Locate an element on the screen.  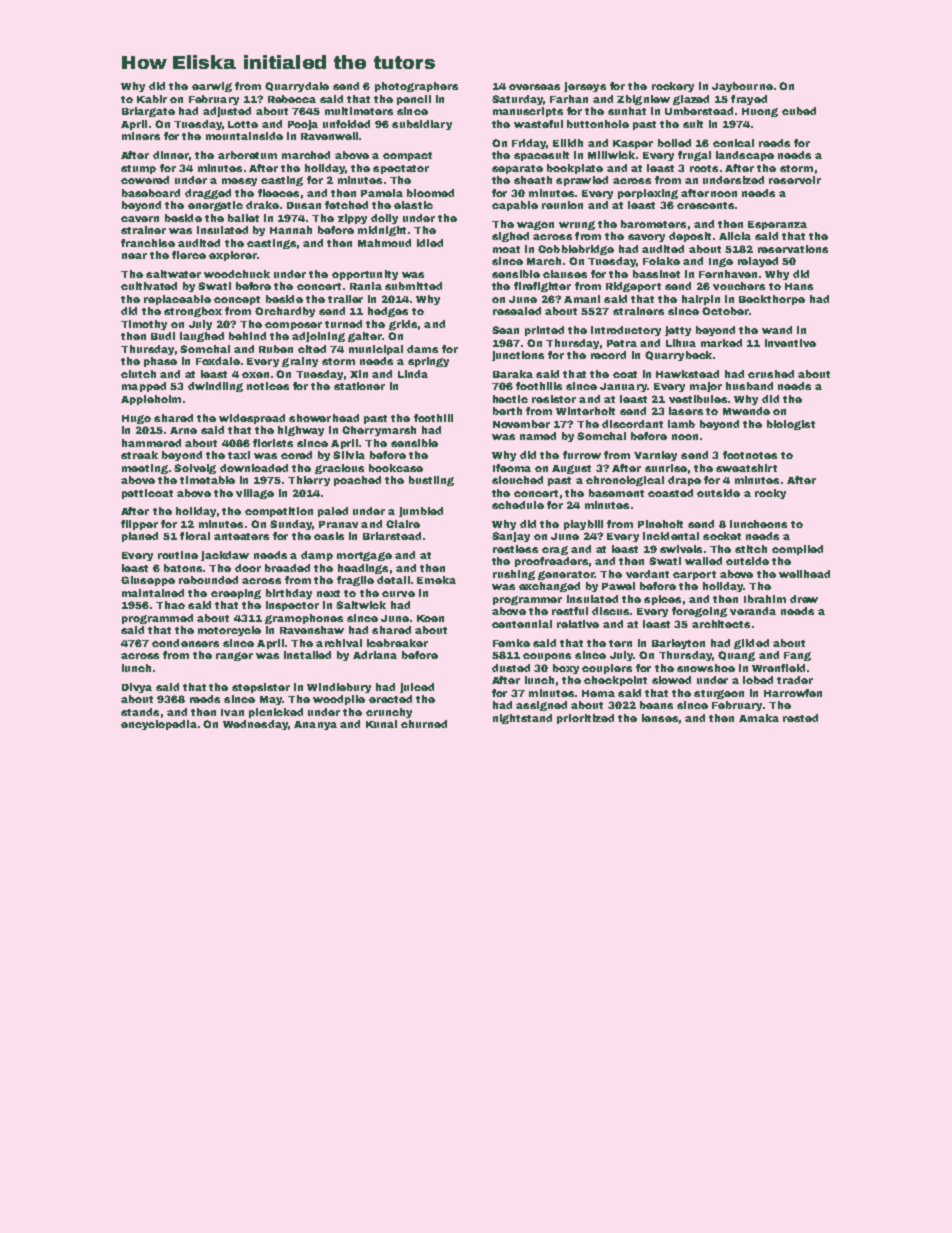
Mwende is located at coordinates (746, 411).
